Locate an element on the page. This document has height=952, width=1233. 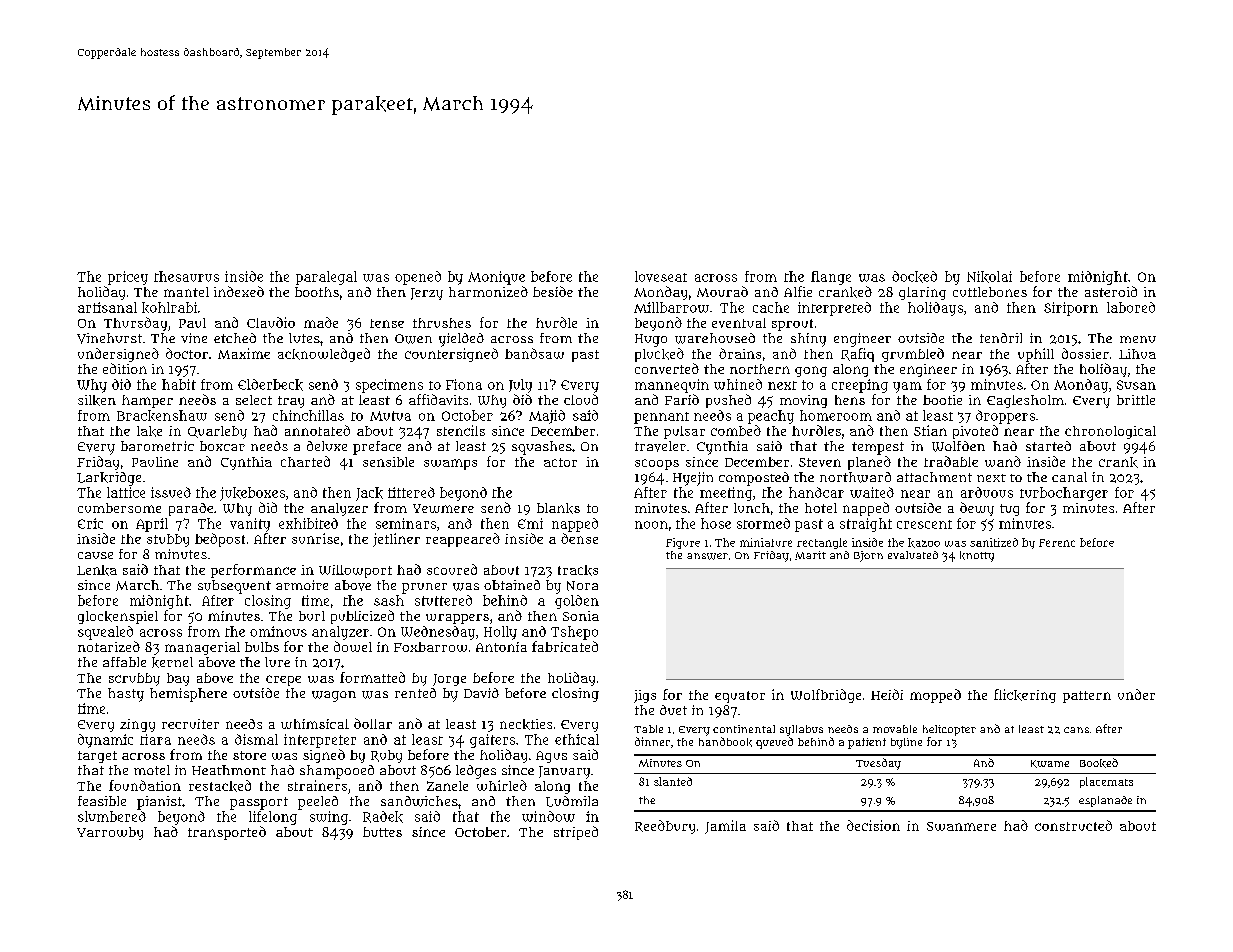
drains is located at coordinates (740, 353).
